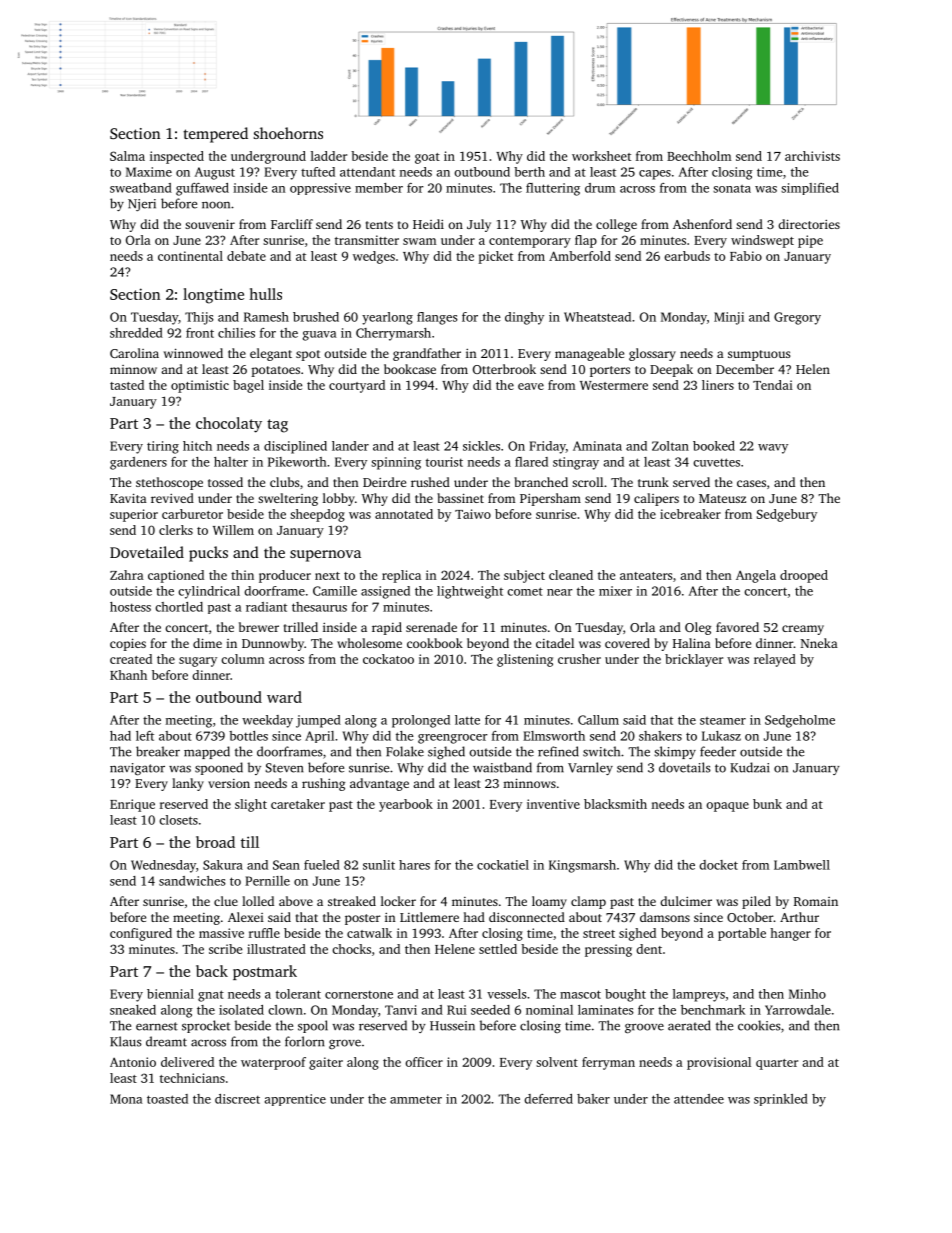  What do you see at coordinates (167, 1099) in the document?
I see `toasted` at bounding box center [167, 1099].
